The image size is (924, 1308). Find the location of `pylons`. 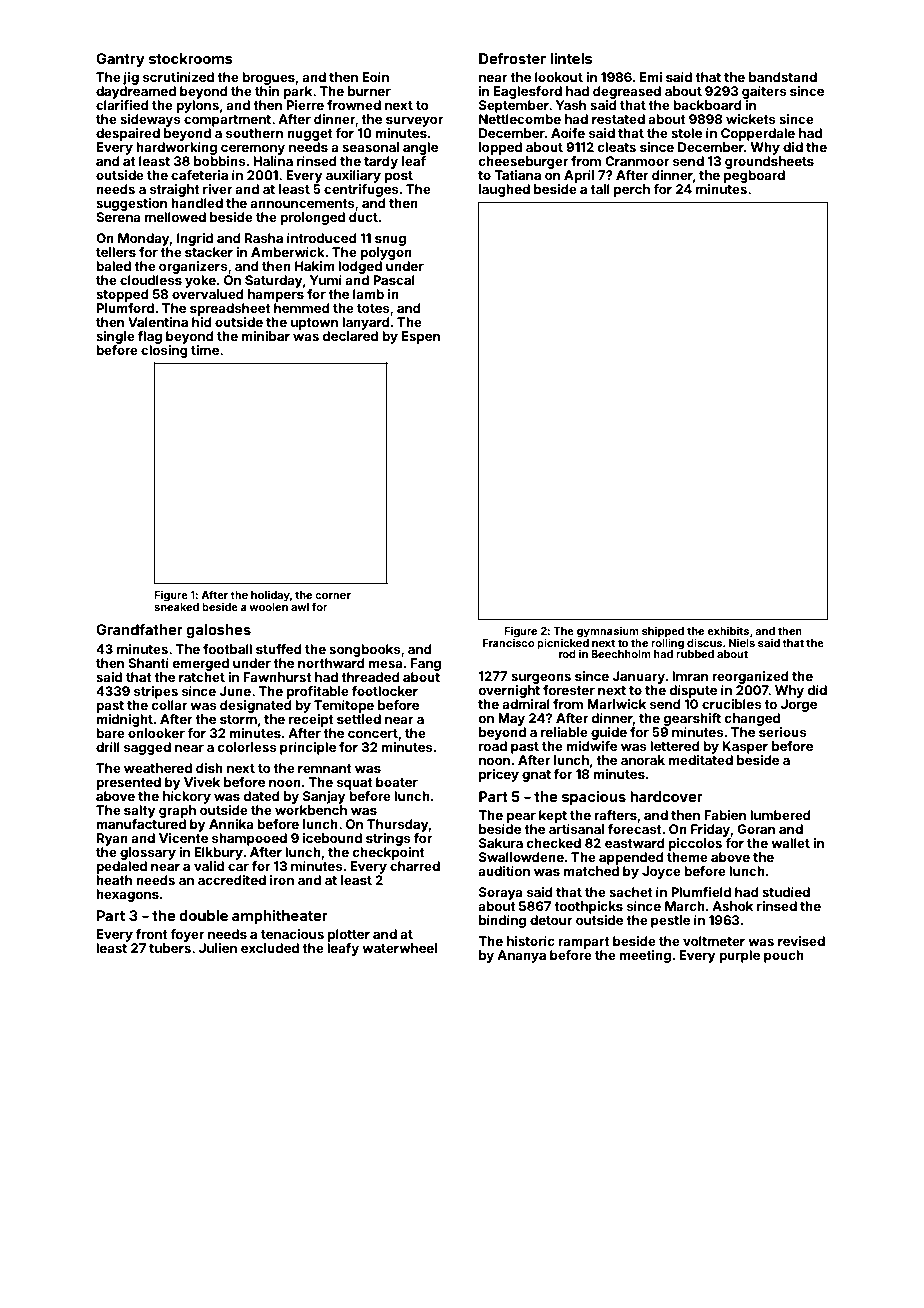

pylons is located at coordinates (197, 106).
